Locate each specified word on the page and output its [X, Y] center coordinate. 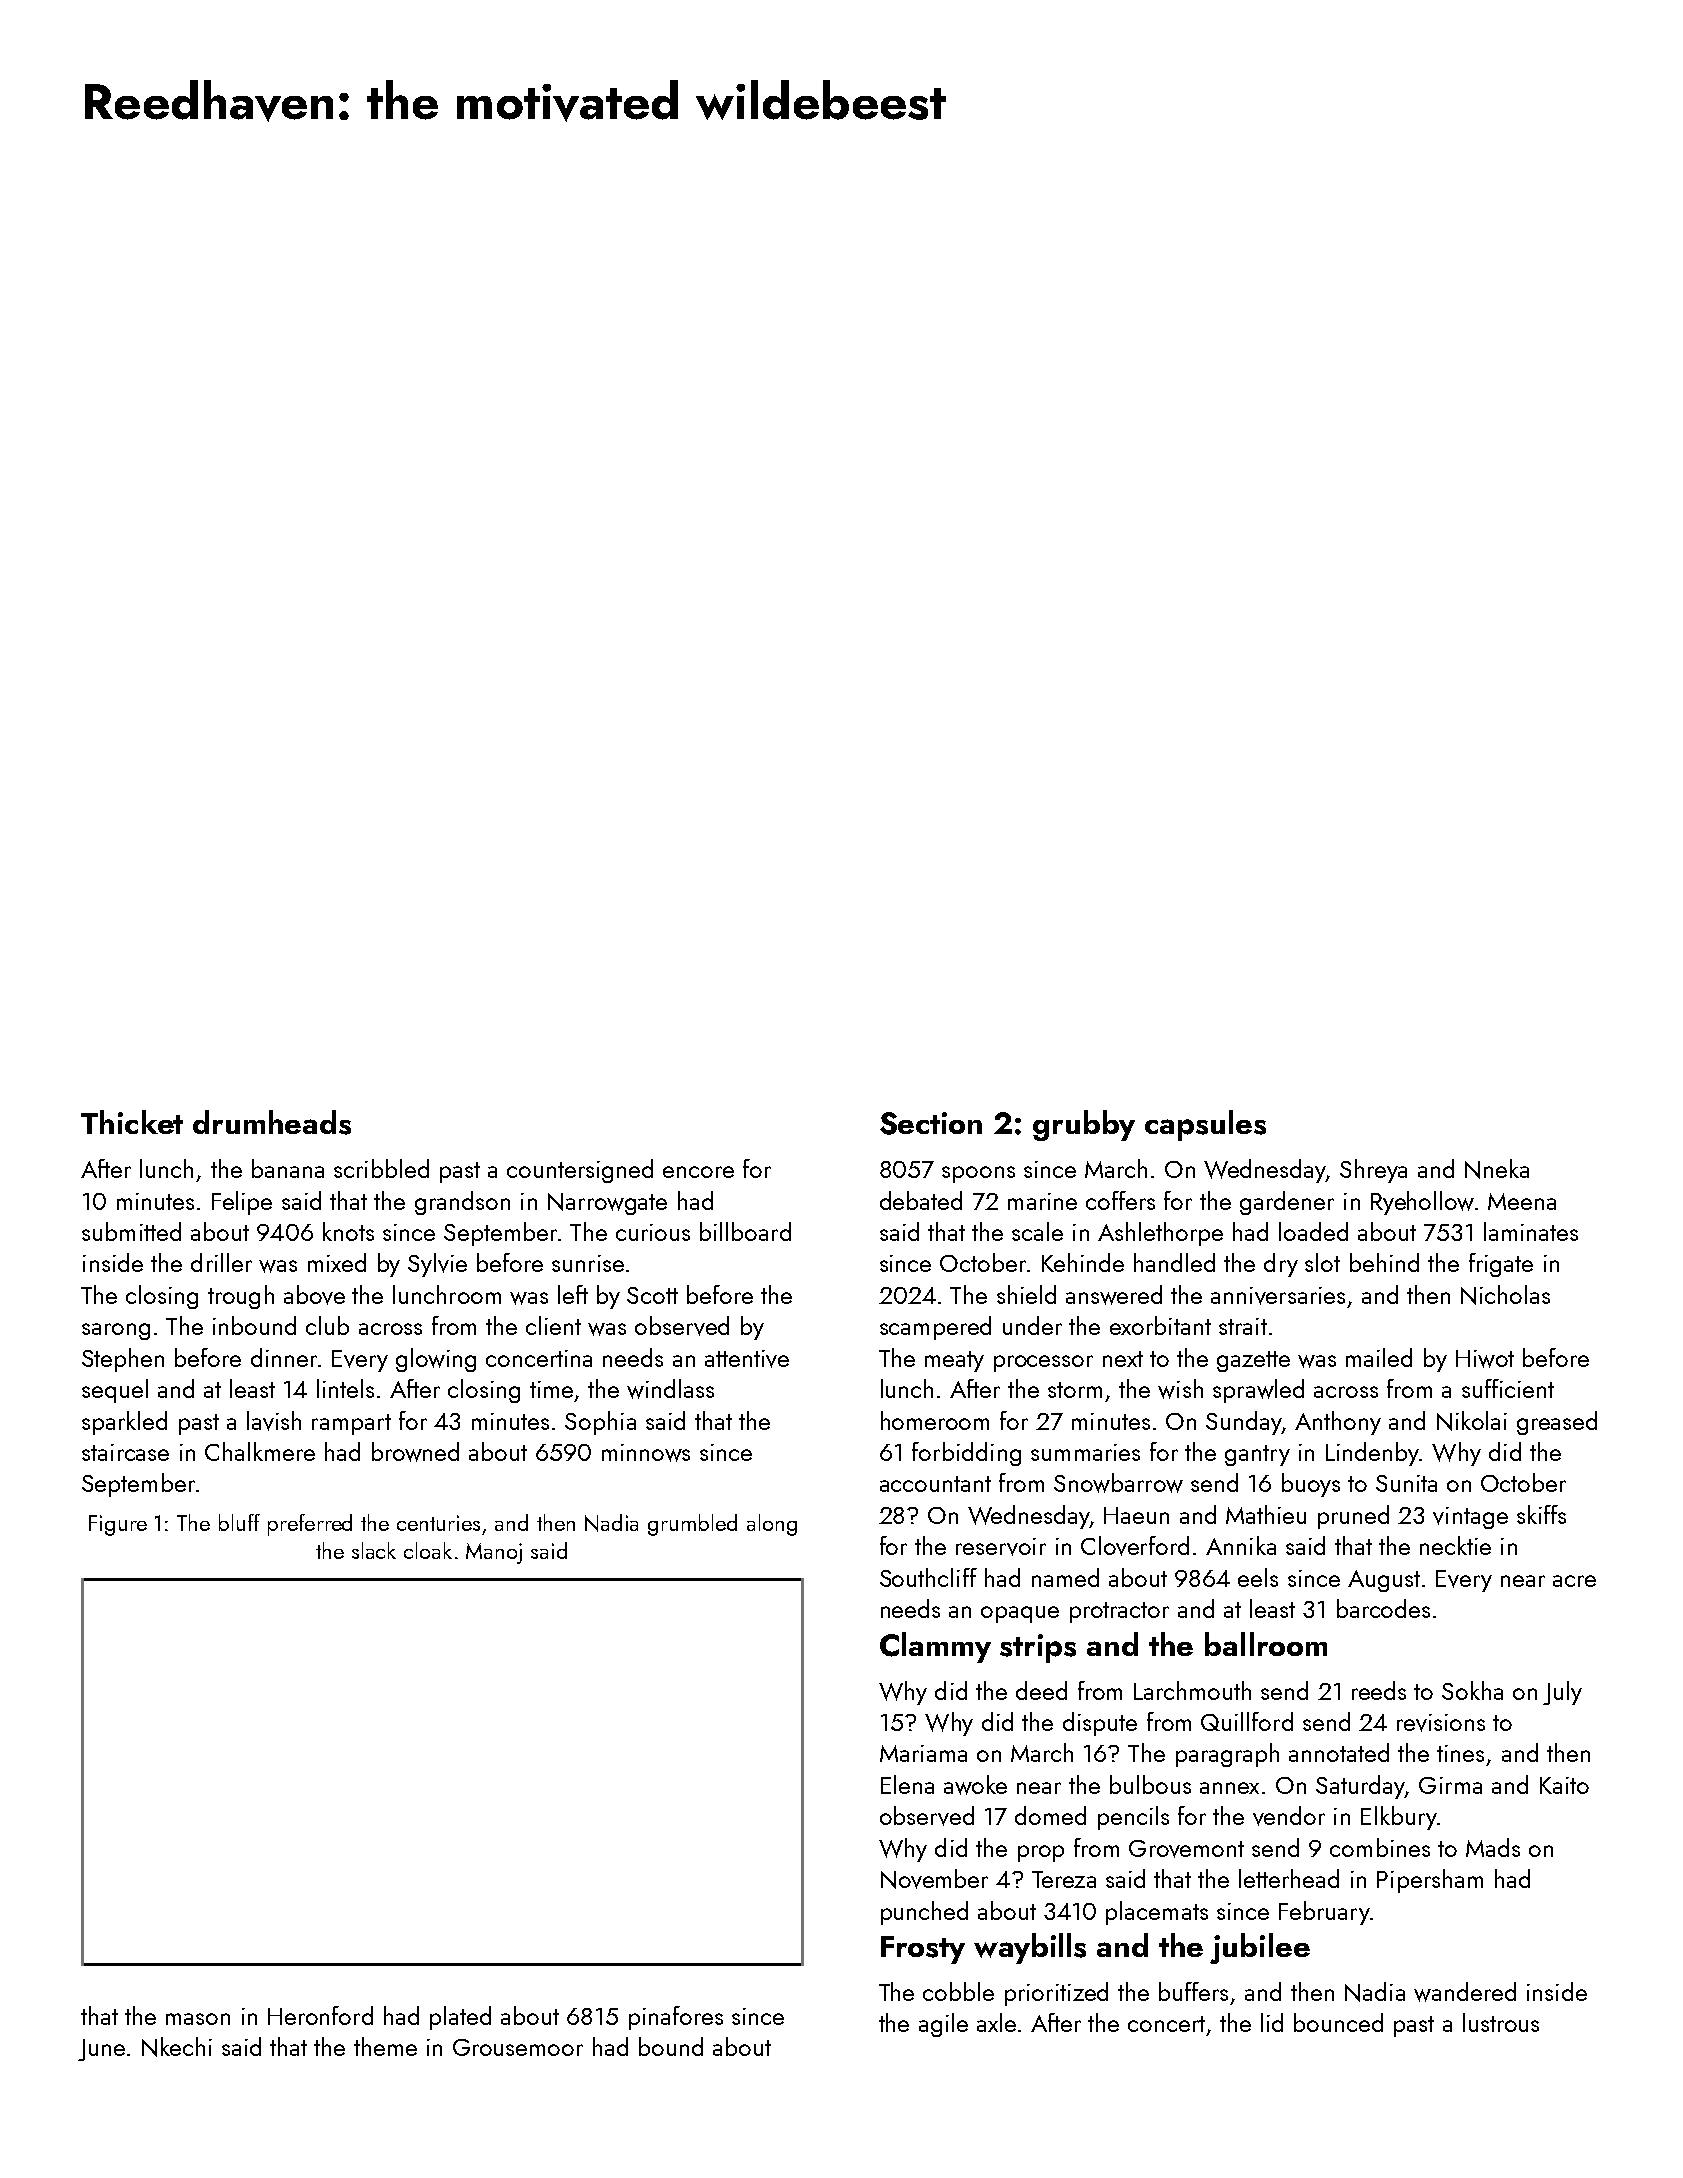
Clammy [935, 1647]
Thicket [132, 1122]
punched [924, 1913]
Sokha [1472, 1690]
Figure [118, 1525]
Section [931, 1123]
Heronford [320, 2015]
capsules [1205, 1125]
